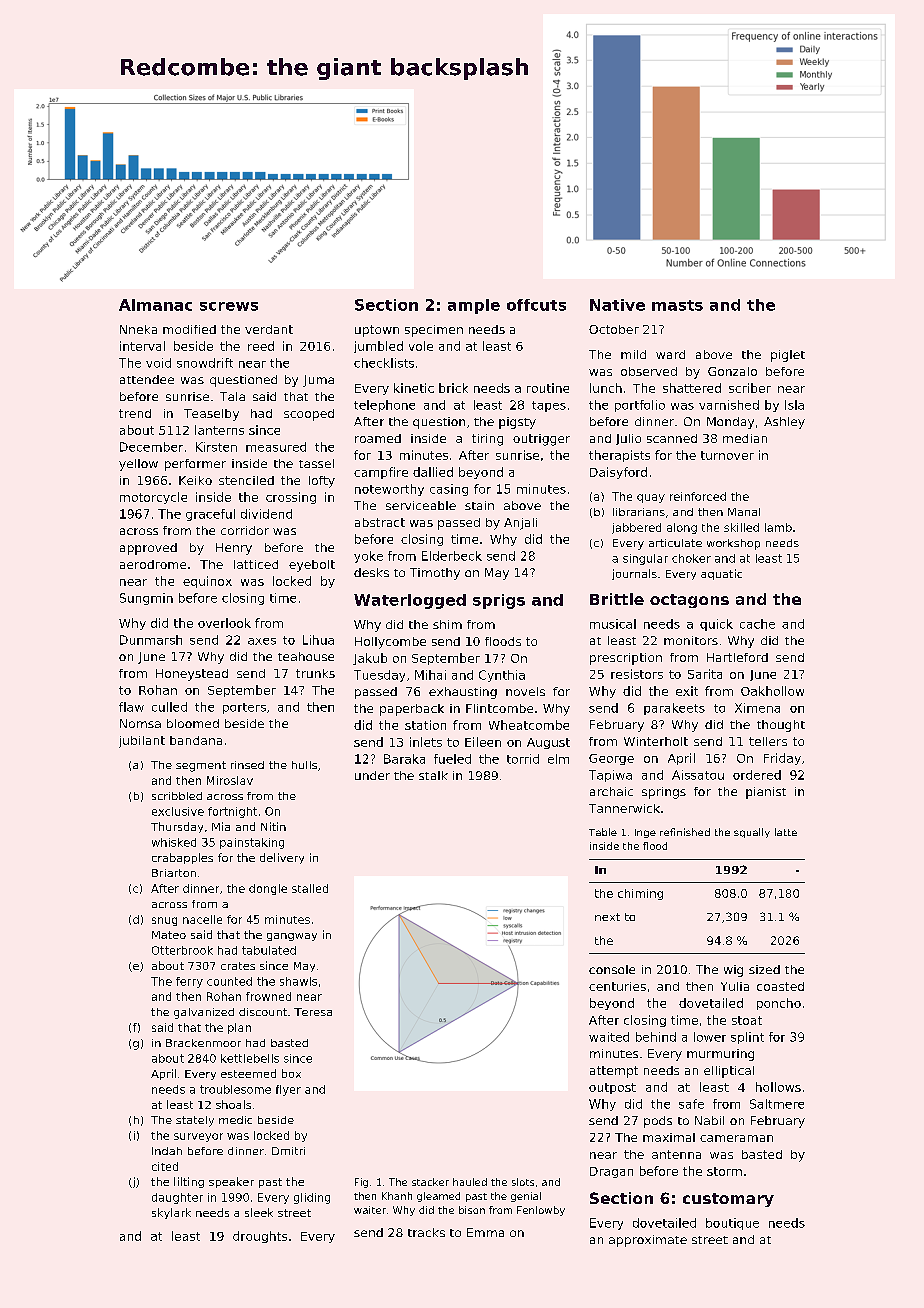  What do you see at coordinates (612, 969) in the document?
I see `console` at bounding box center [612, 969].
